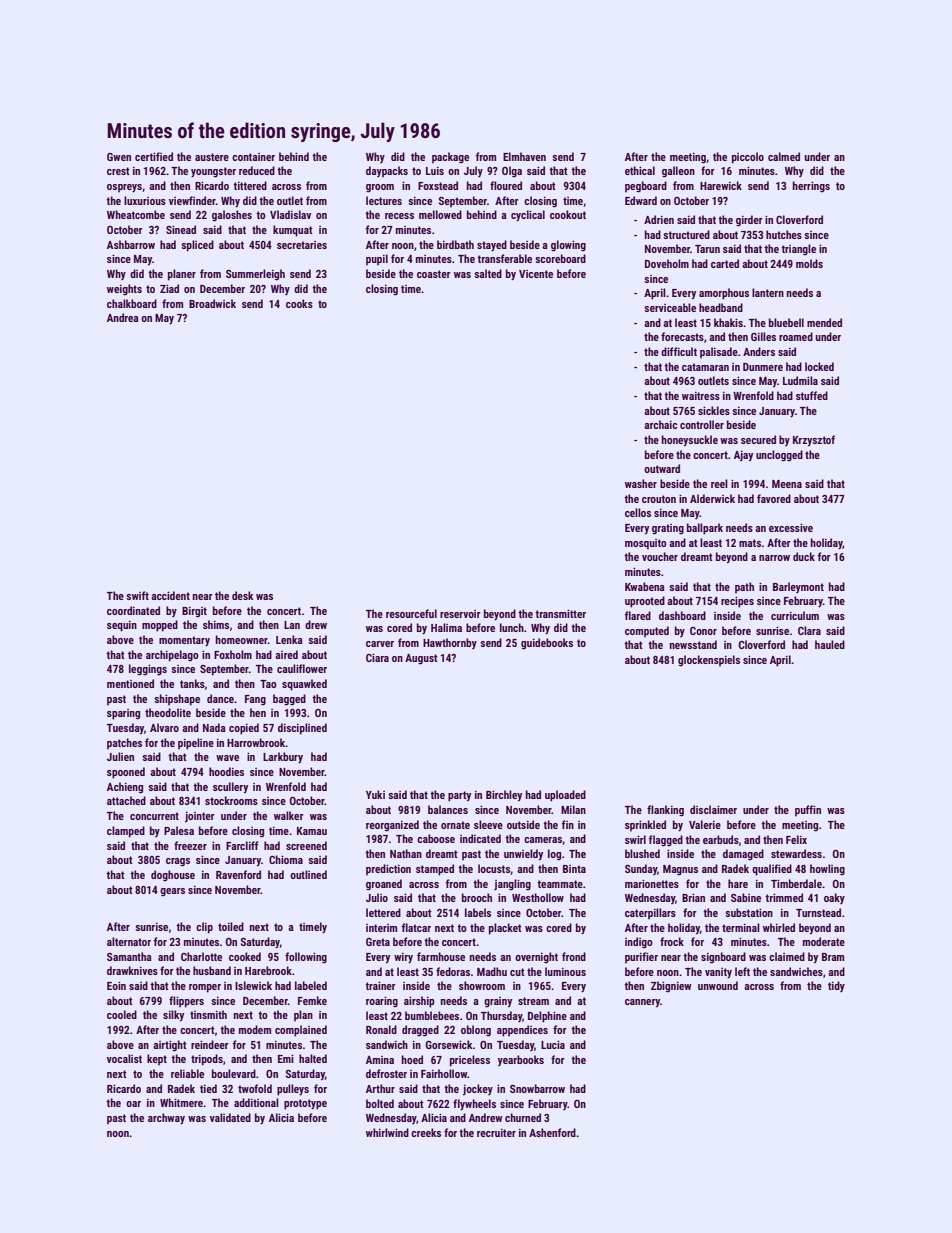 The image size is (952, 1233). I want to click on structured, so click(686, 234).
